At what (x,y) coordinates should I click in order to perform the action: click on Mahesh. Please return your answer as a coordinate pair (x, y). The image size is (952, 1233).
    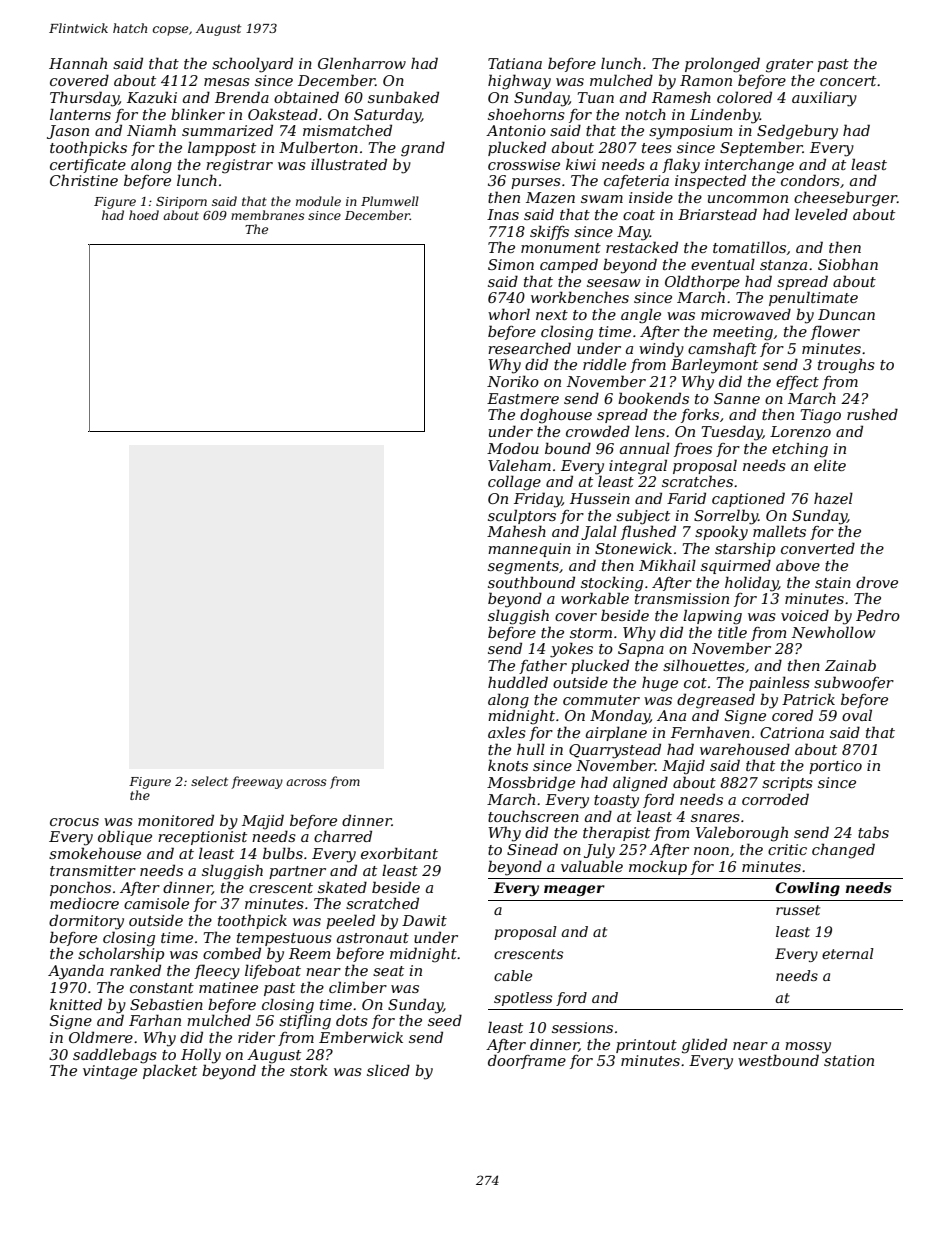
    Looking at the image, I should click on (516, 531).
